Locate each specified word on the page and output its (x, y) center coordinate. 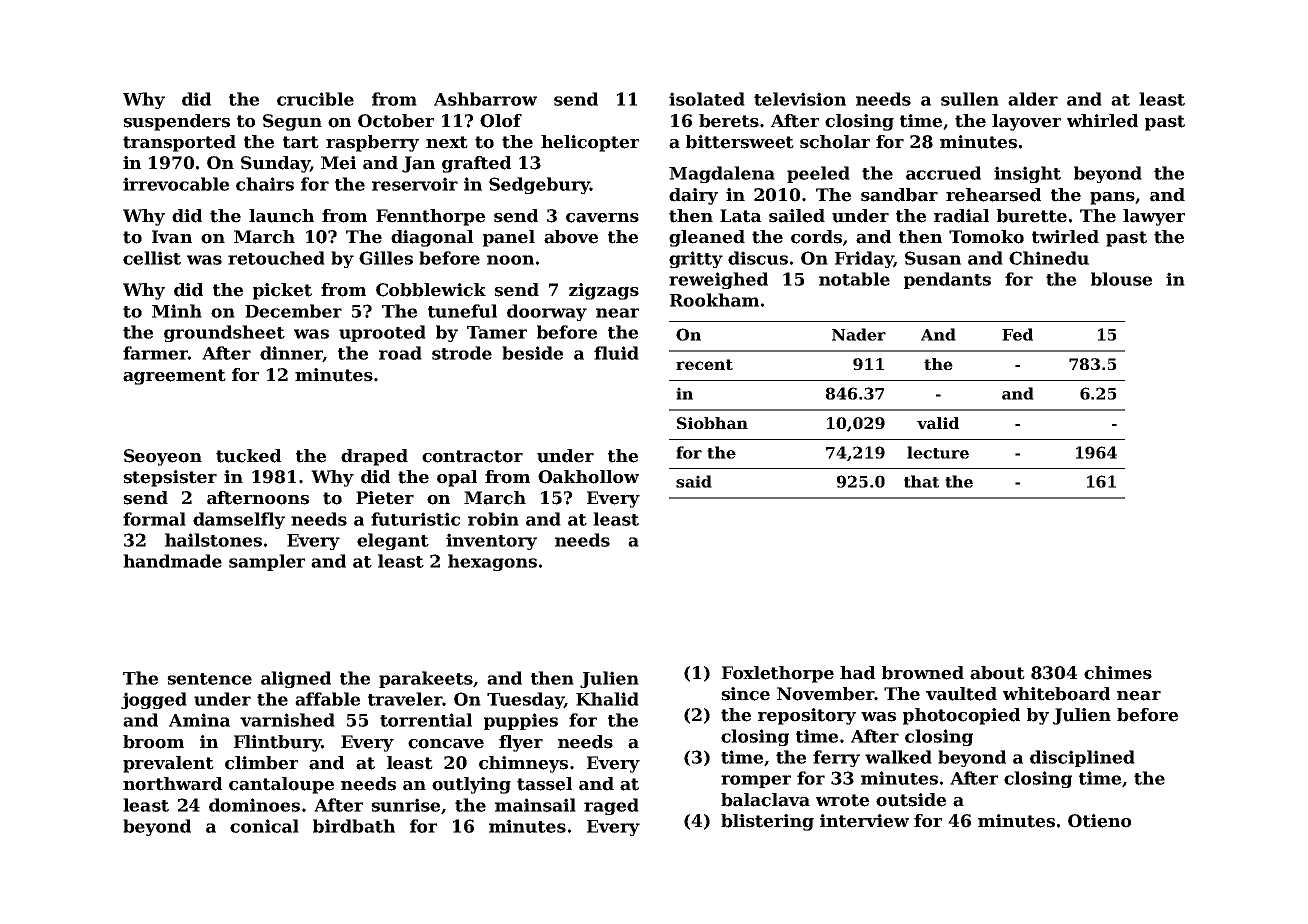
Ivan (172, 237)
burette (1032, 216)
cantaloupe (281, 785)
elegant (393, 541)
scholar (835, 142)
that (921, 481)
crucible (315, 99)
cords (816, 237)
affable (327, 699)
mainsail (535, 805)
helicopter (590, 143)
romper (756, 781)
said (694, 481)
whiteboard (1056, 694)
